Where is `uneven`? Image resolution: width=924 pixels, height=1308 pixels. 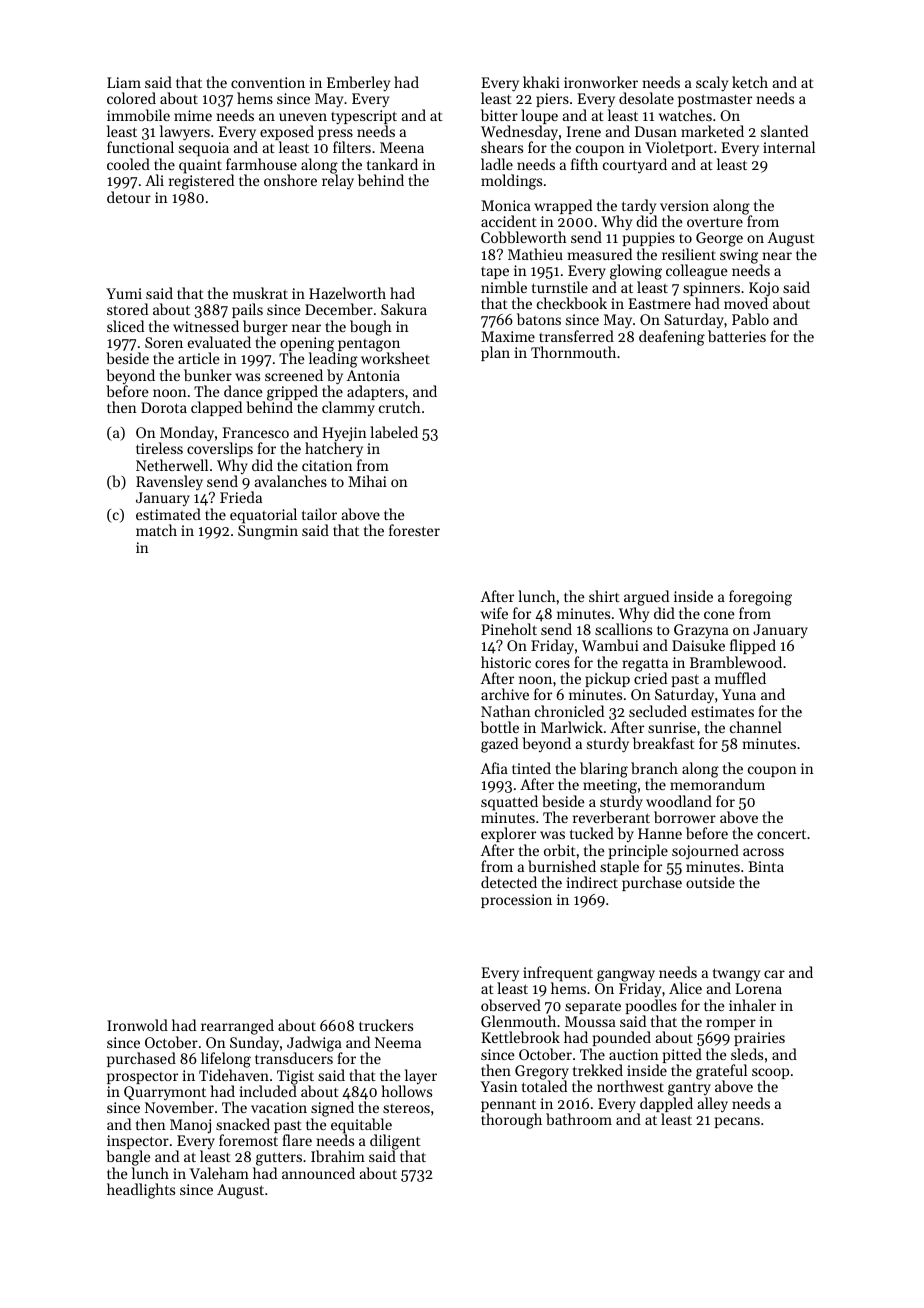 uneven is located at coordinates (303, 117).
